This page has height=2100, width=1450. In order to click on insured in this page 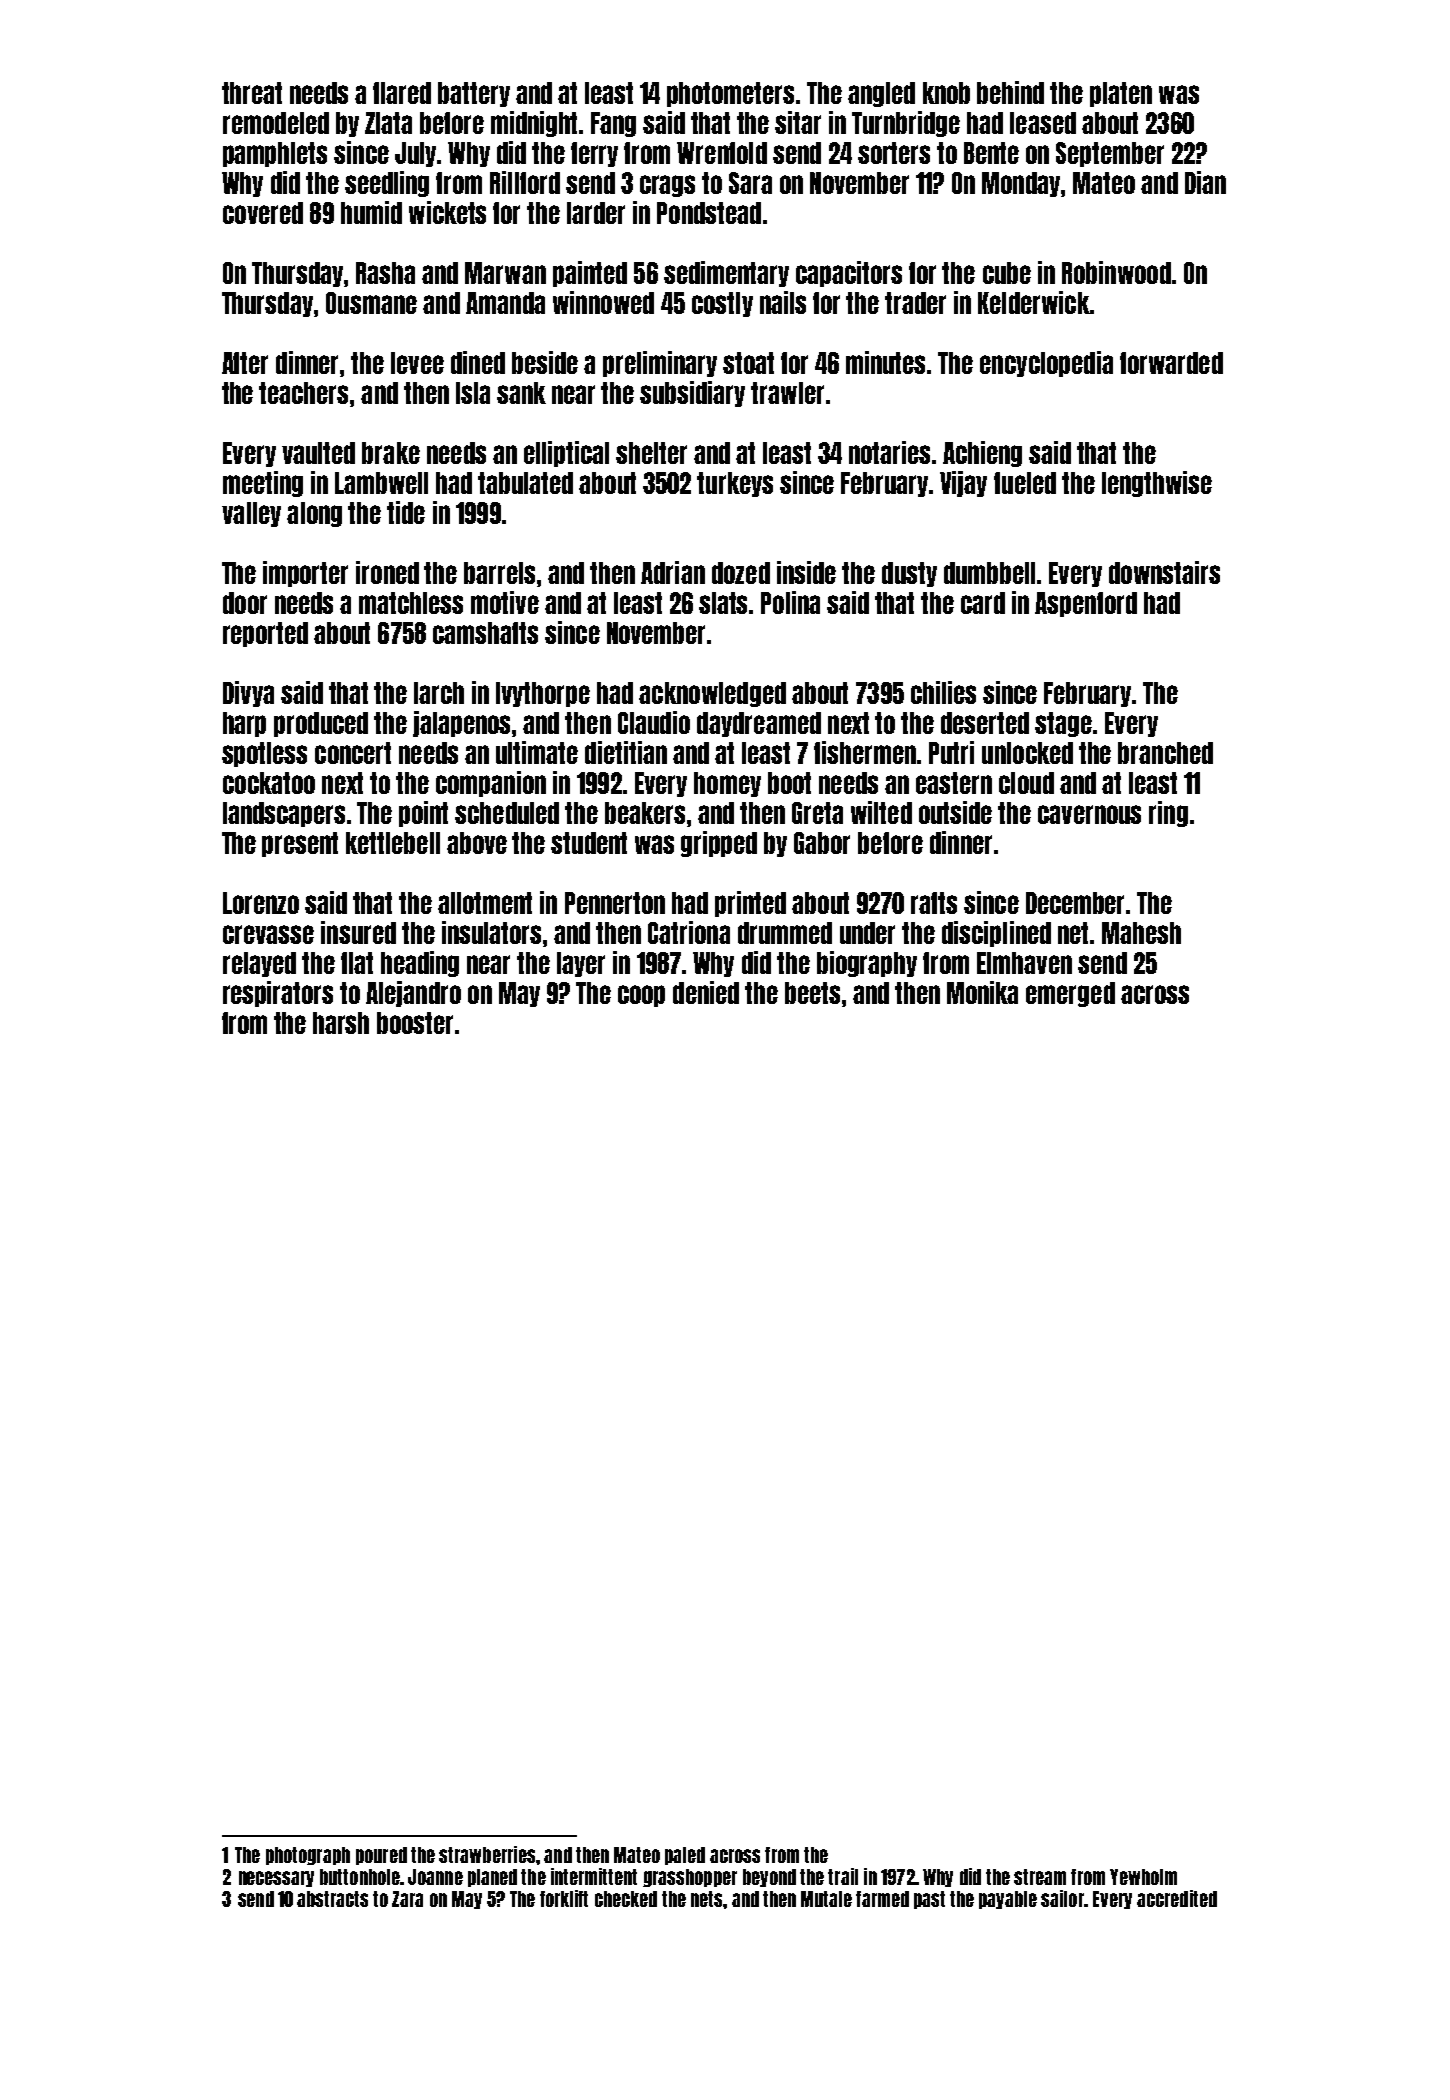, I will do `click(358, 932)`.
